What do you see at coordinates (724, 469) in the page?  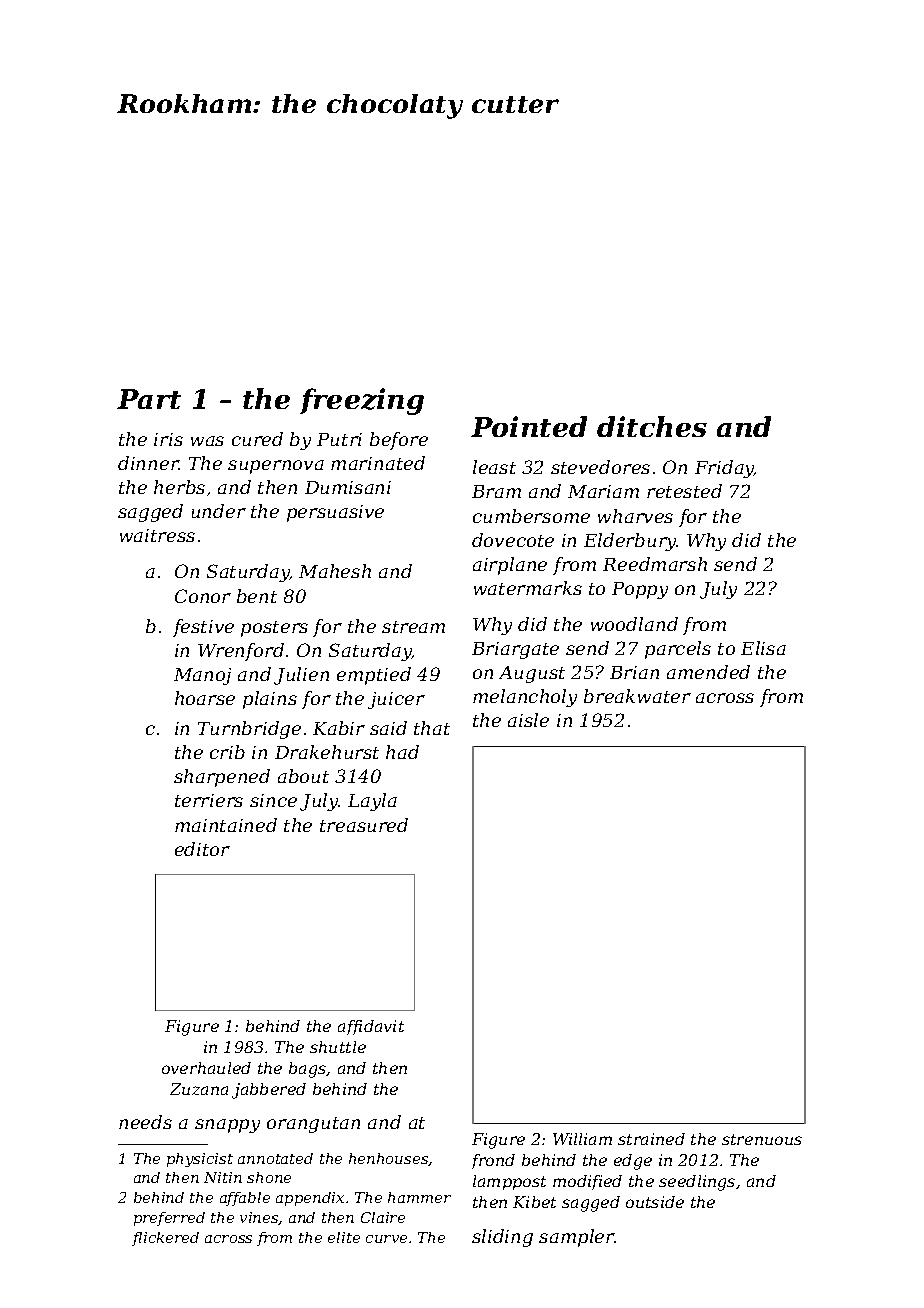 I see `Friday` at bounding box center [724, 469].
